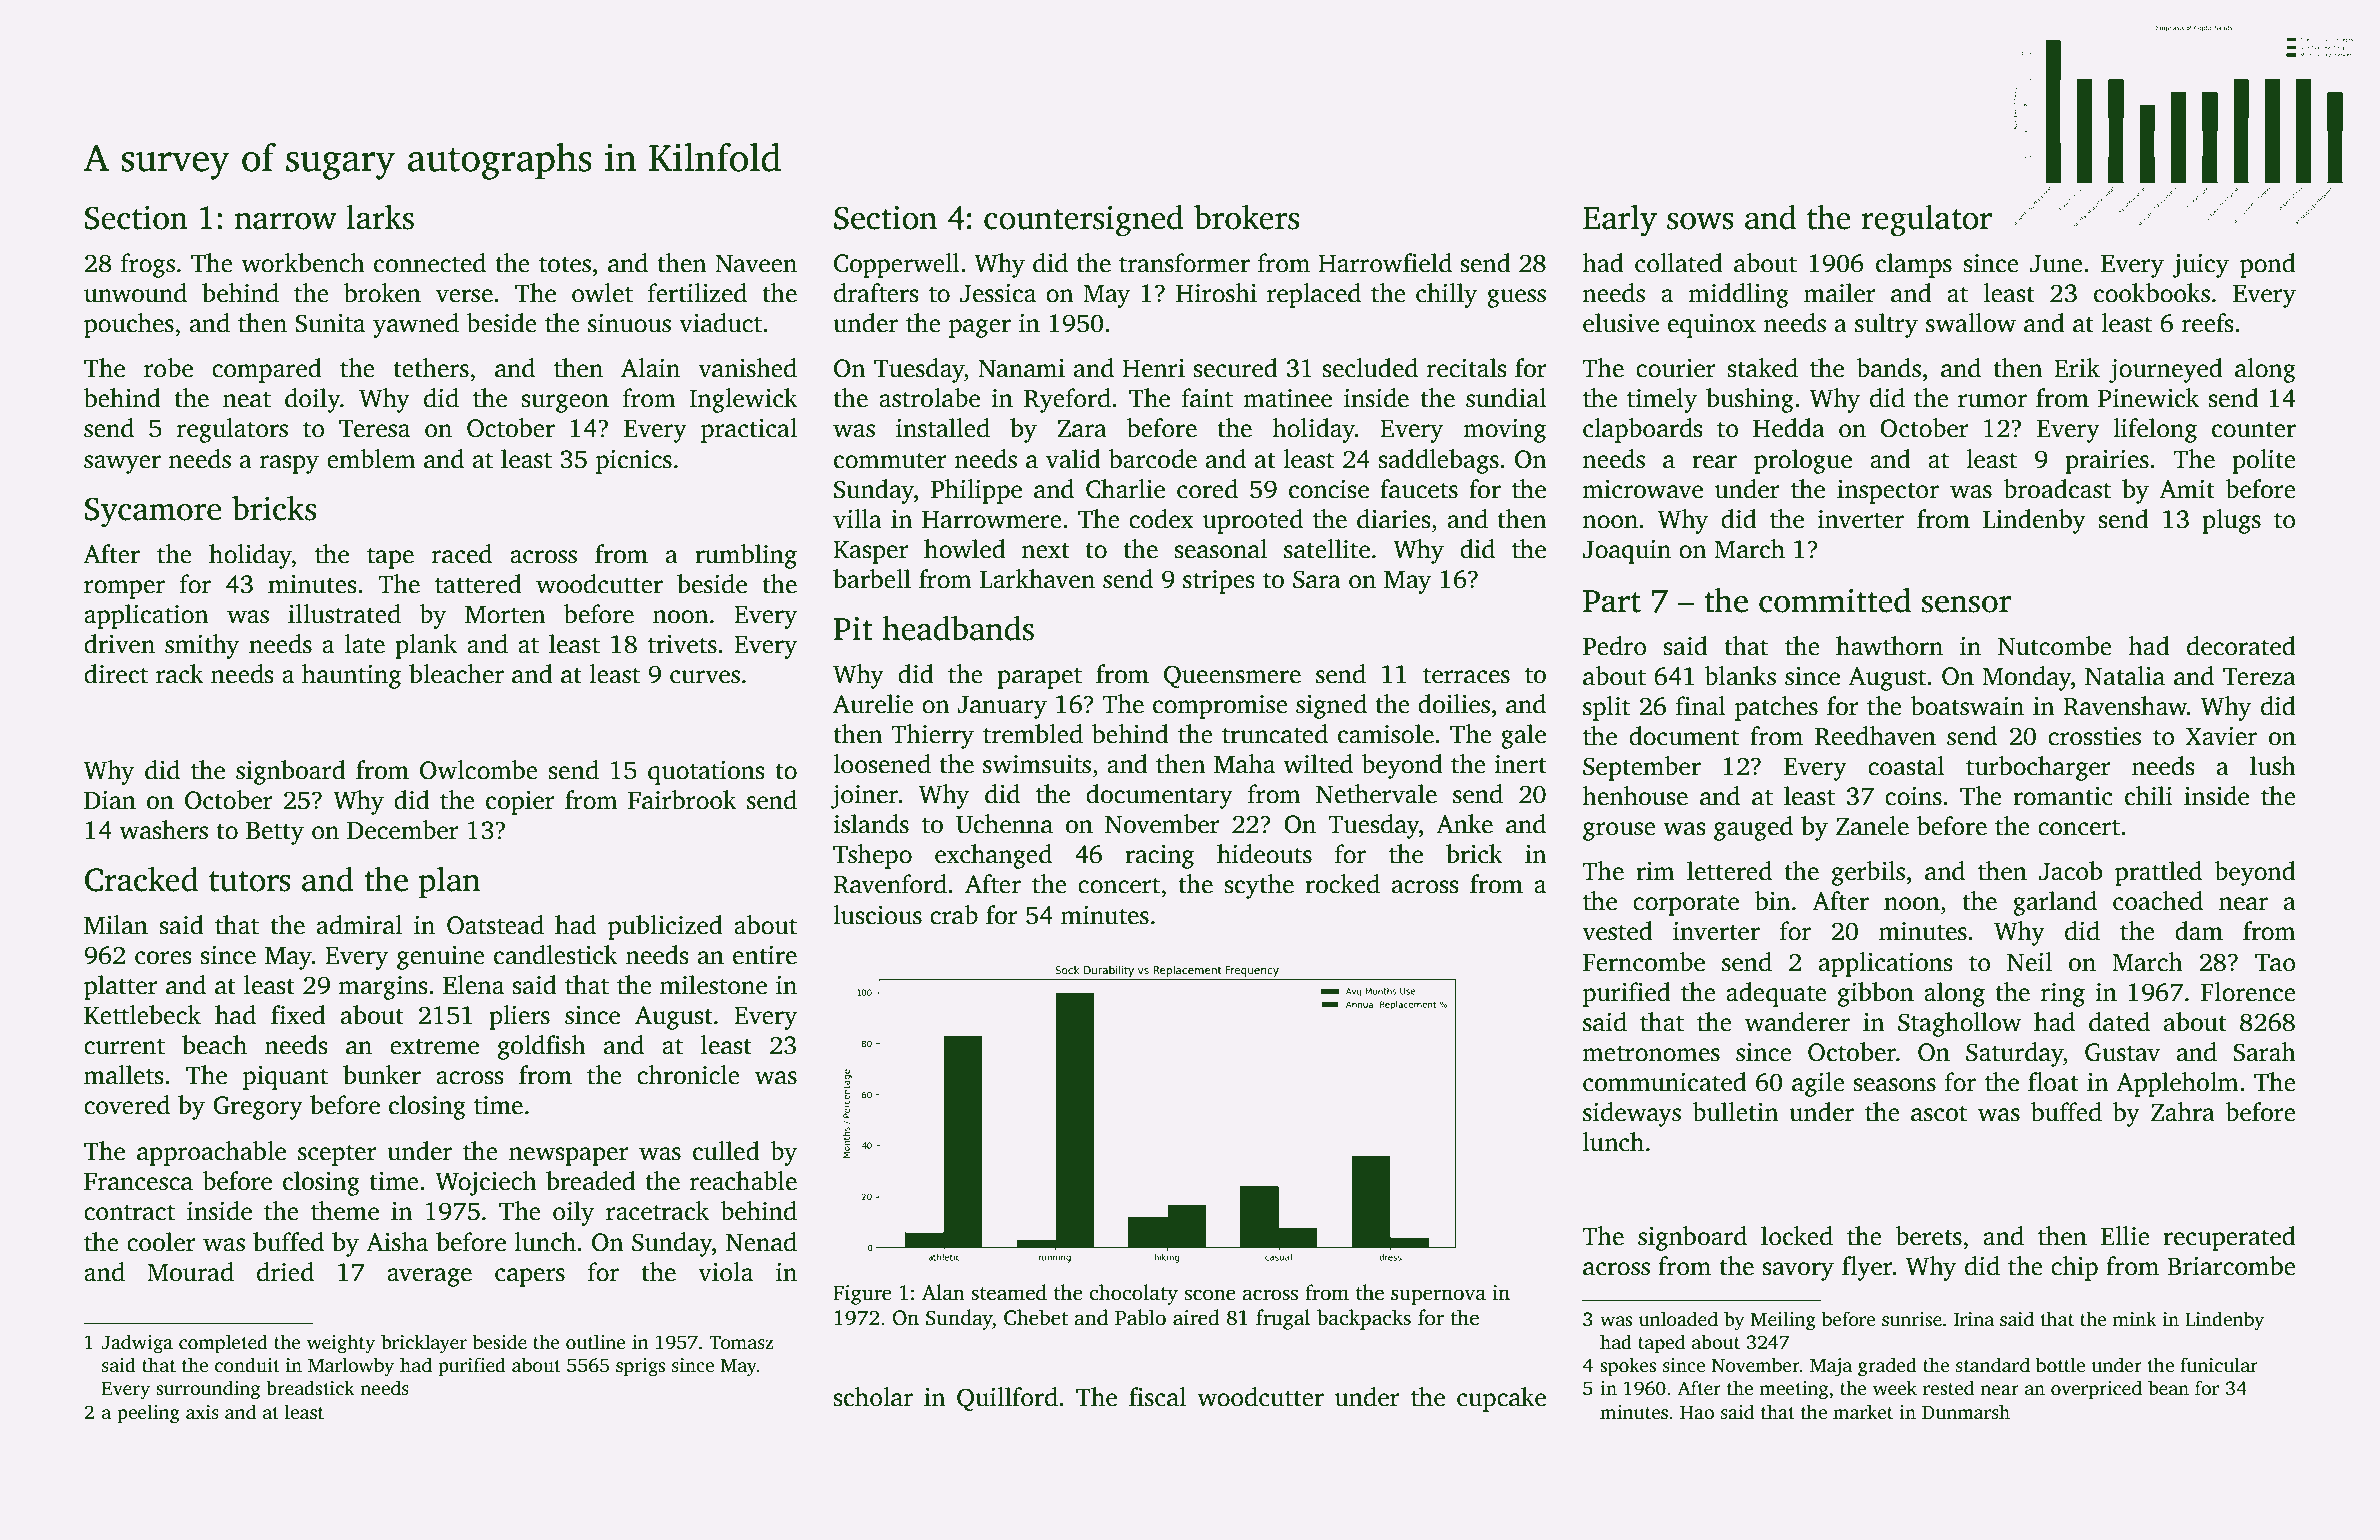 The image size is (2380, 1540). Describe the element at coordinates (1219, 582) in the screenshot. I see `stripes` at that location.
